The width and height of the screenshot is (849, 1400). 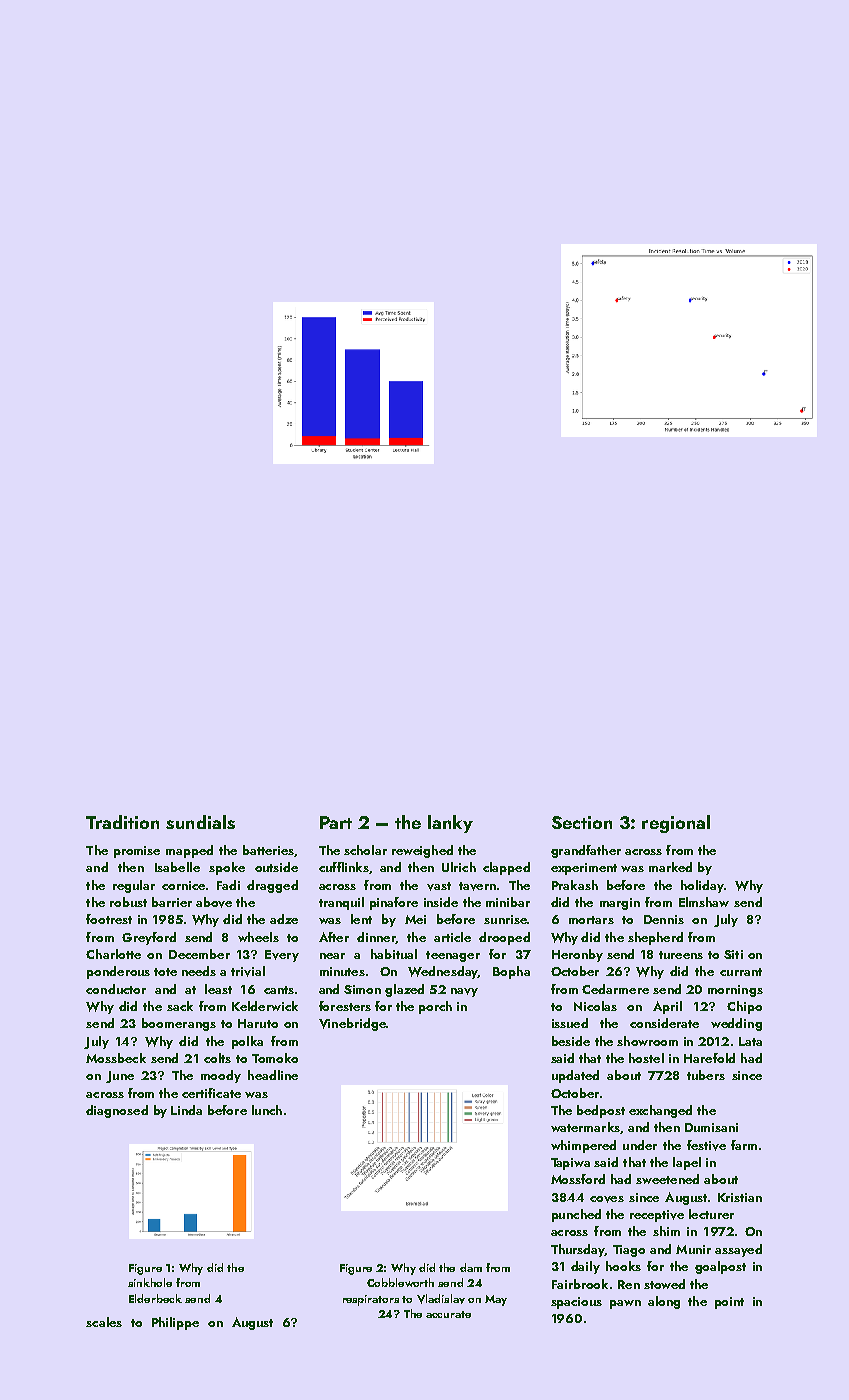 I want to click on pinafore, so click(x=394, y=903).
